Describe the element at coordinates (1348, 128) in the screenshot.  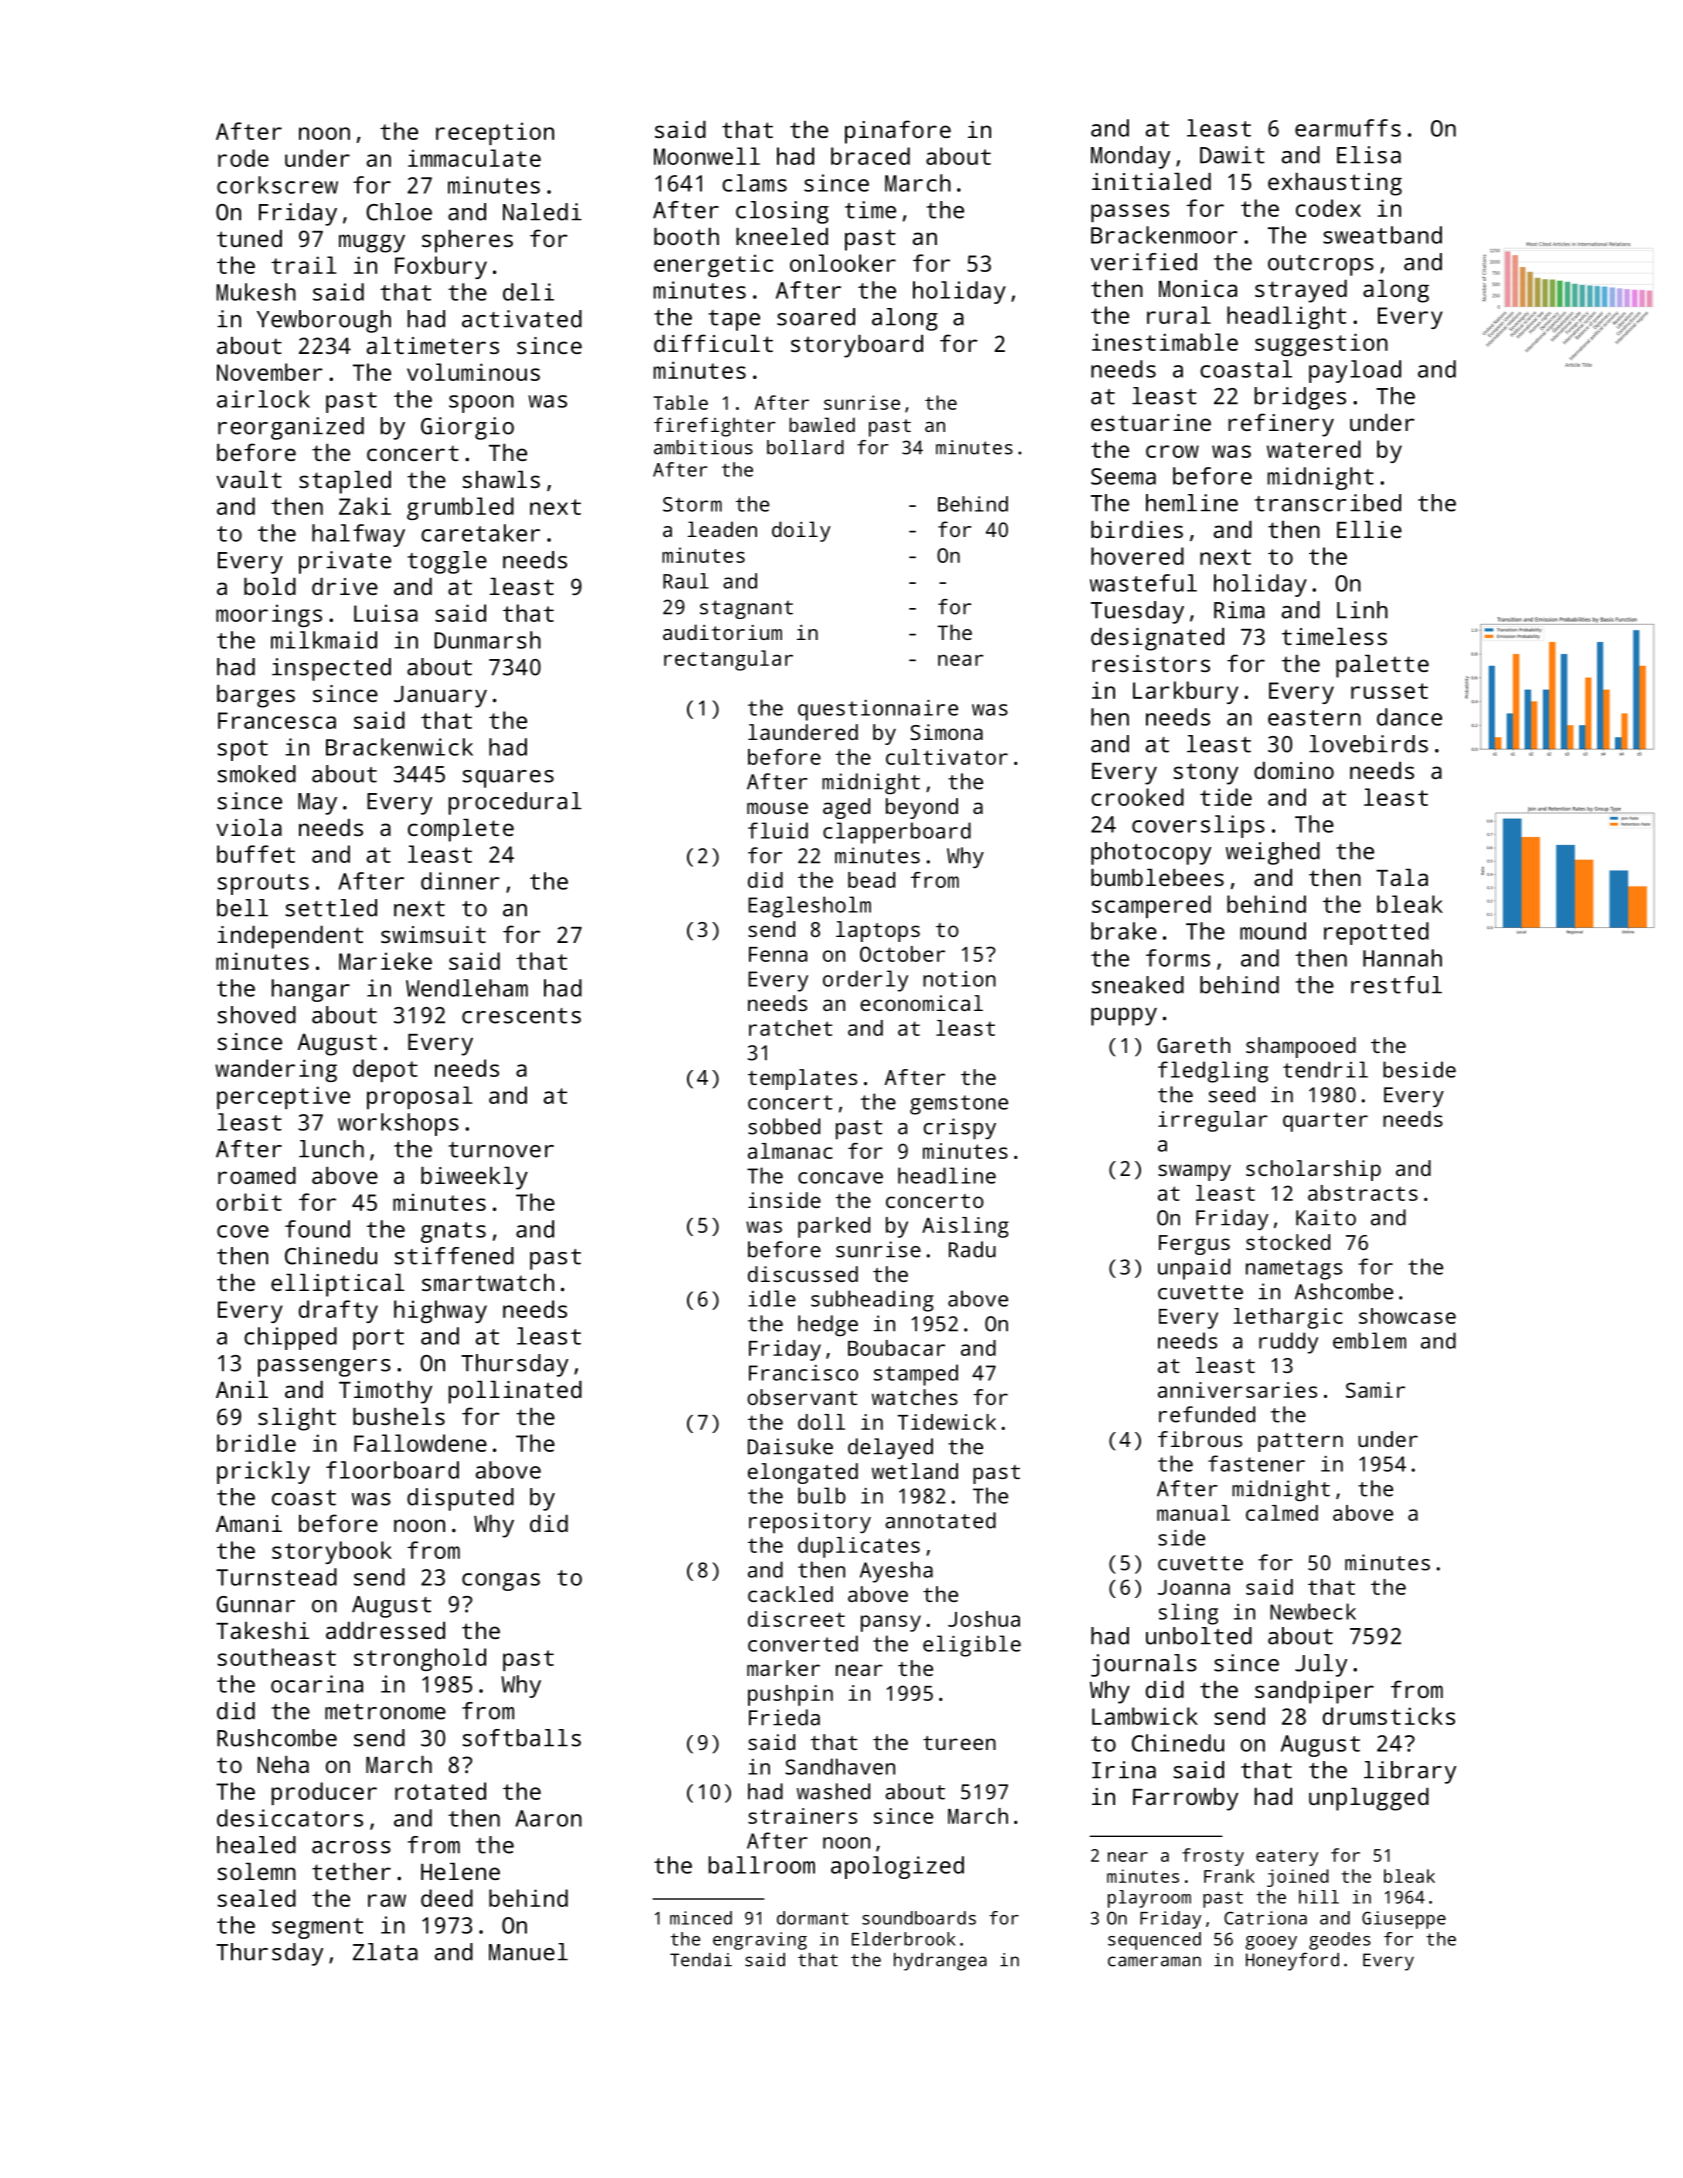
I see `earmuffs` at that location.
